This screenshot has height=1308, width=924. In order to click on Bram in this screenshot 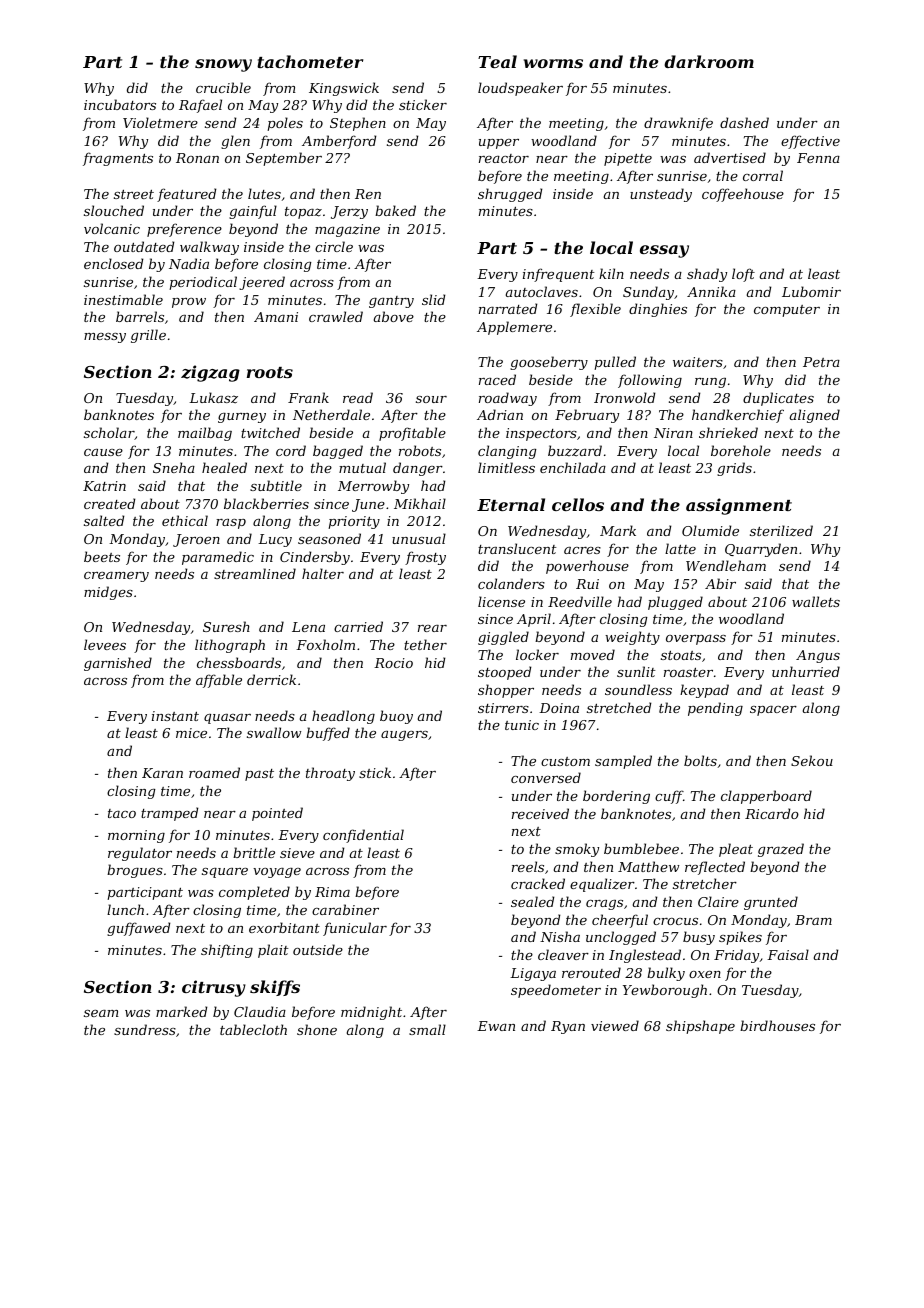, I will do `click(813, 920)`.
